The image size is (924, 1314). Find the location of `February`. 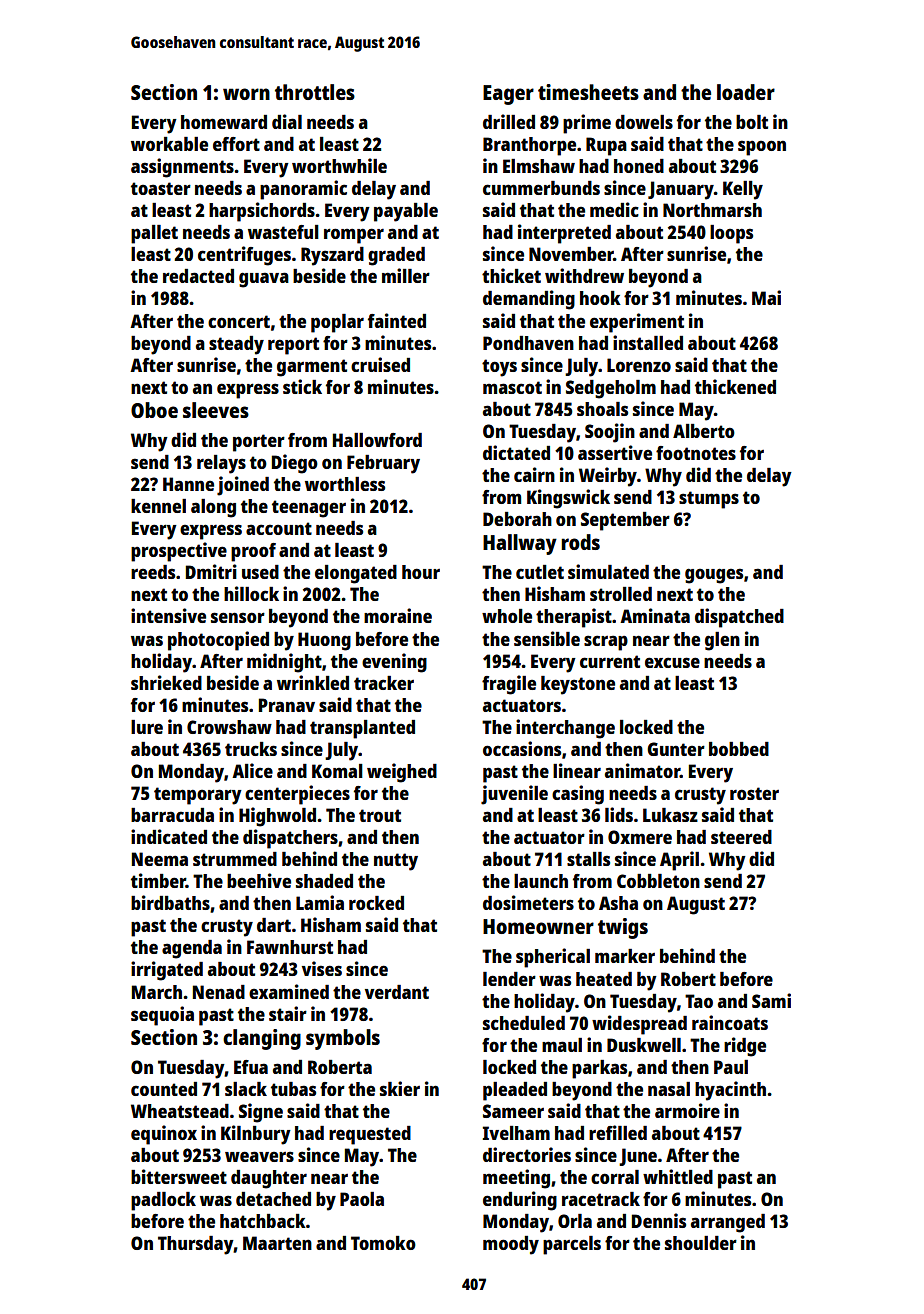

February is located at coordinates (383, 464).
